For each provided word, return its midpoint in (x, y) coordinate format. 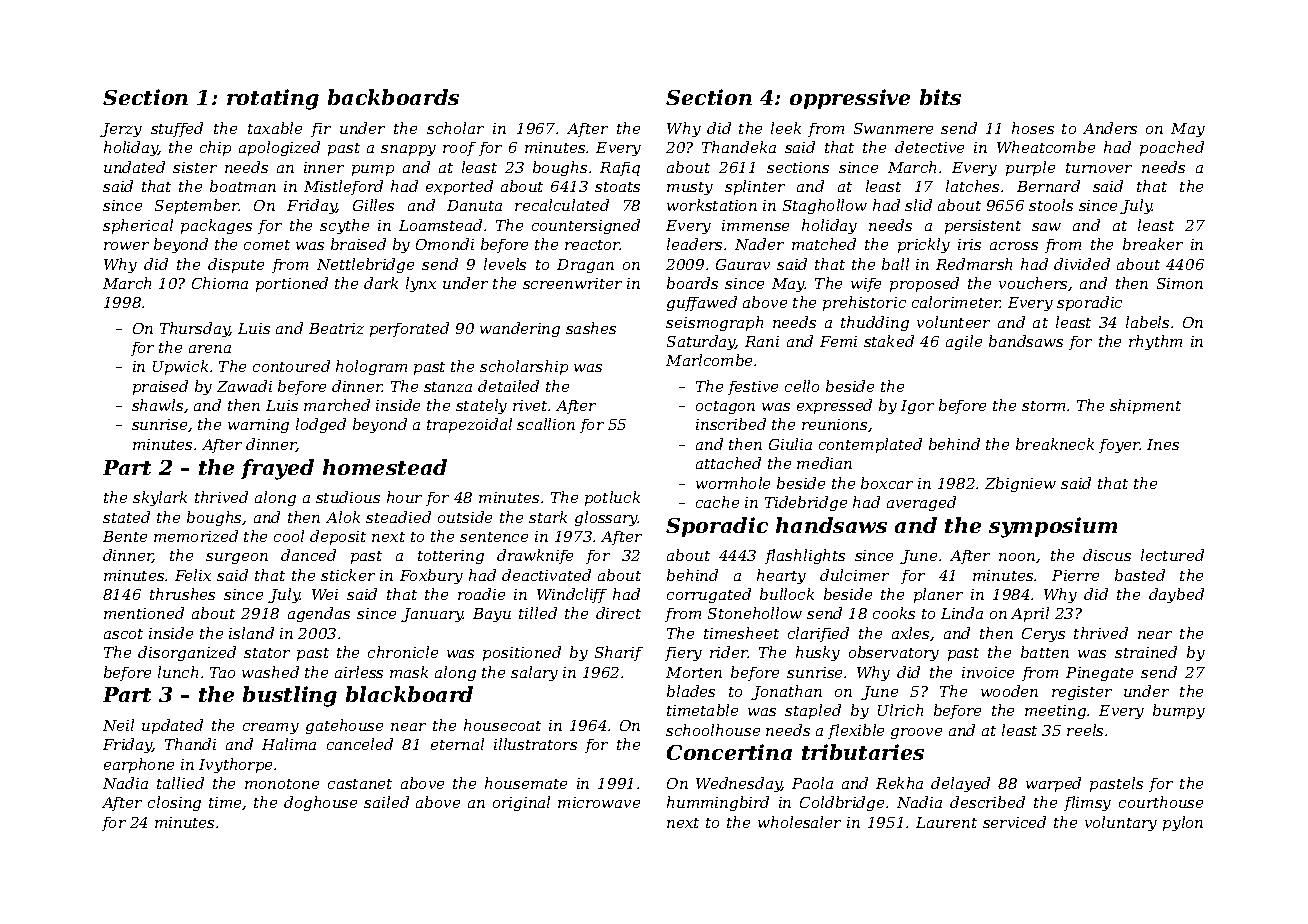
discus (1107, 555)
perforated (409, 329)
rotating (273, 99)
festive (753, 388)
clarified (818, 634)
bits (940, 97)
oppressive (850, 99)
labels (1147, 322)
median (824, 463)
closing (174, 803)
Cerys (1043, 635)
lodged (321, 425)
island (251, 633)
